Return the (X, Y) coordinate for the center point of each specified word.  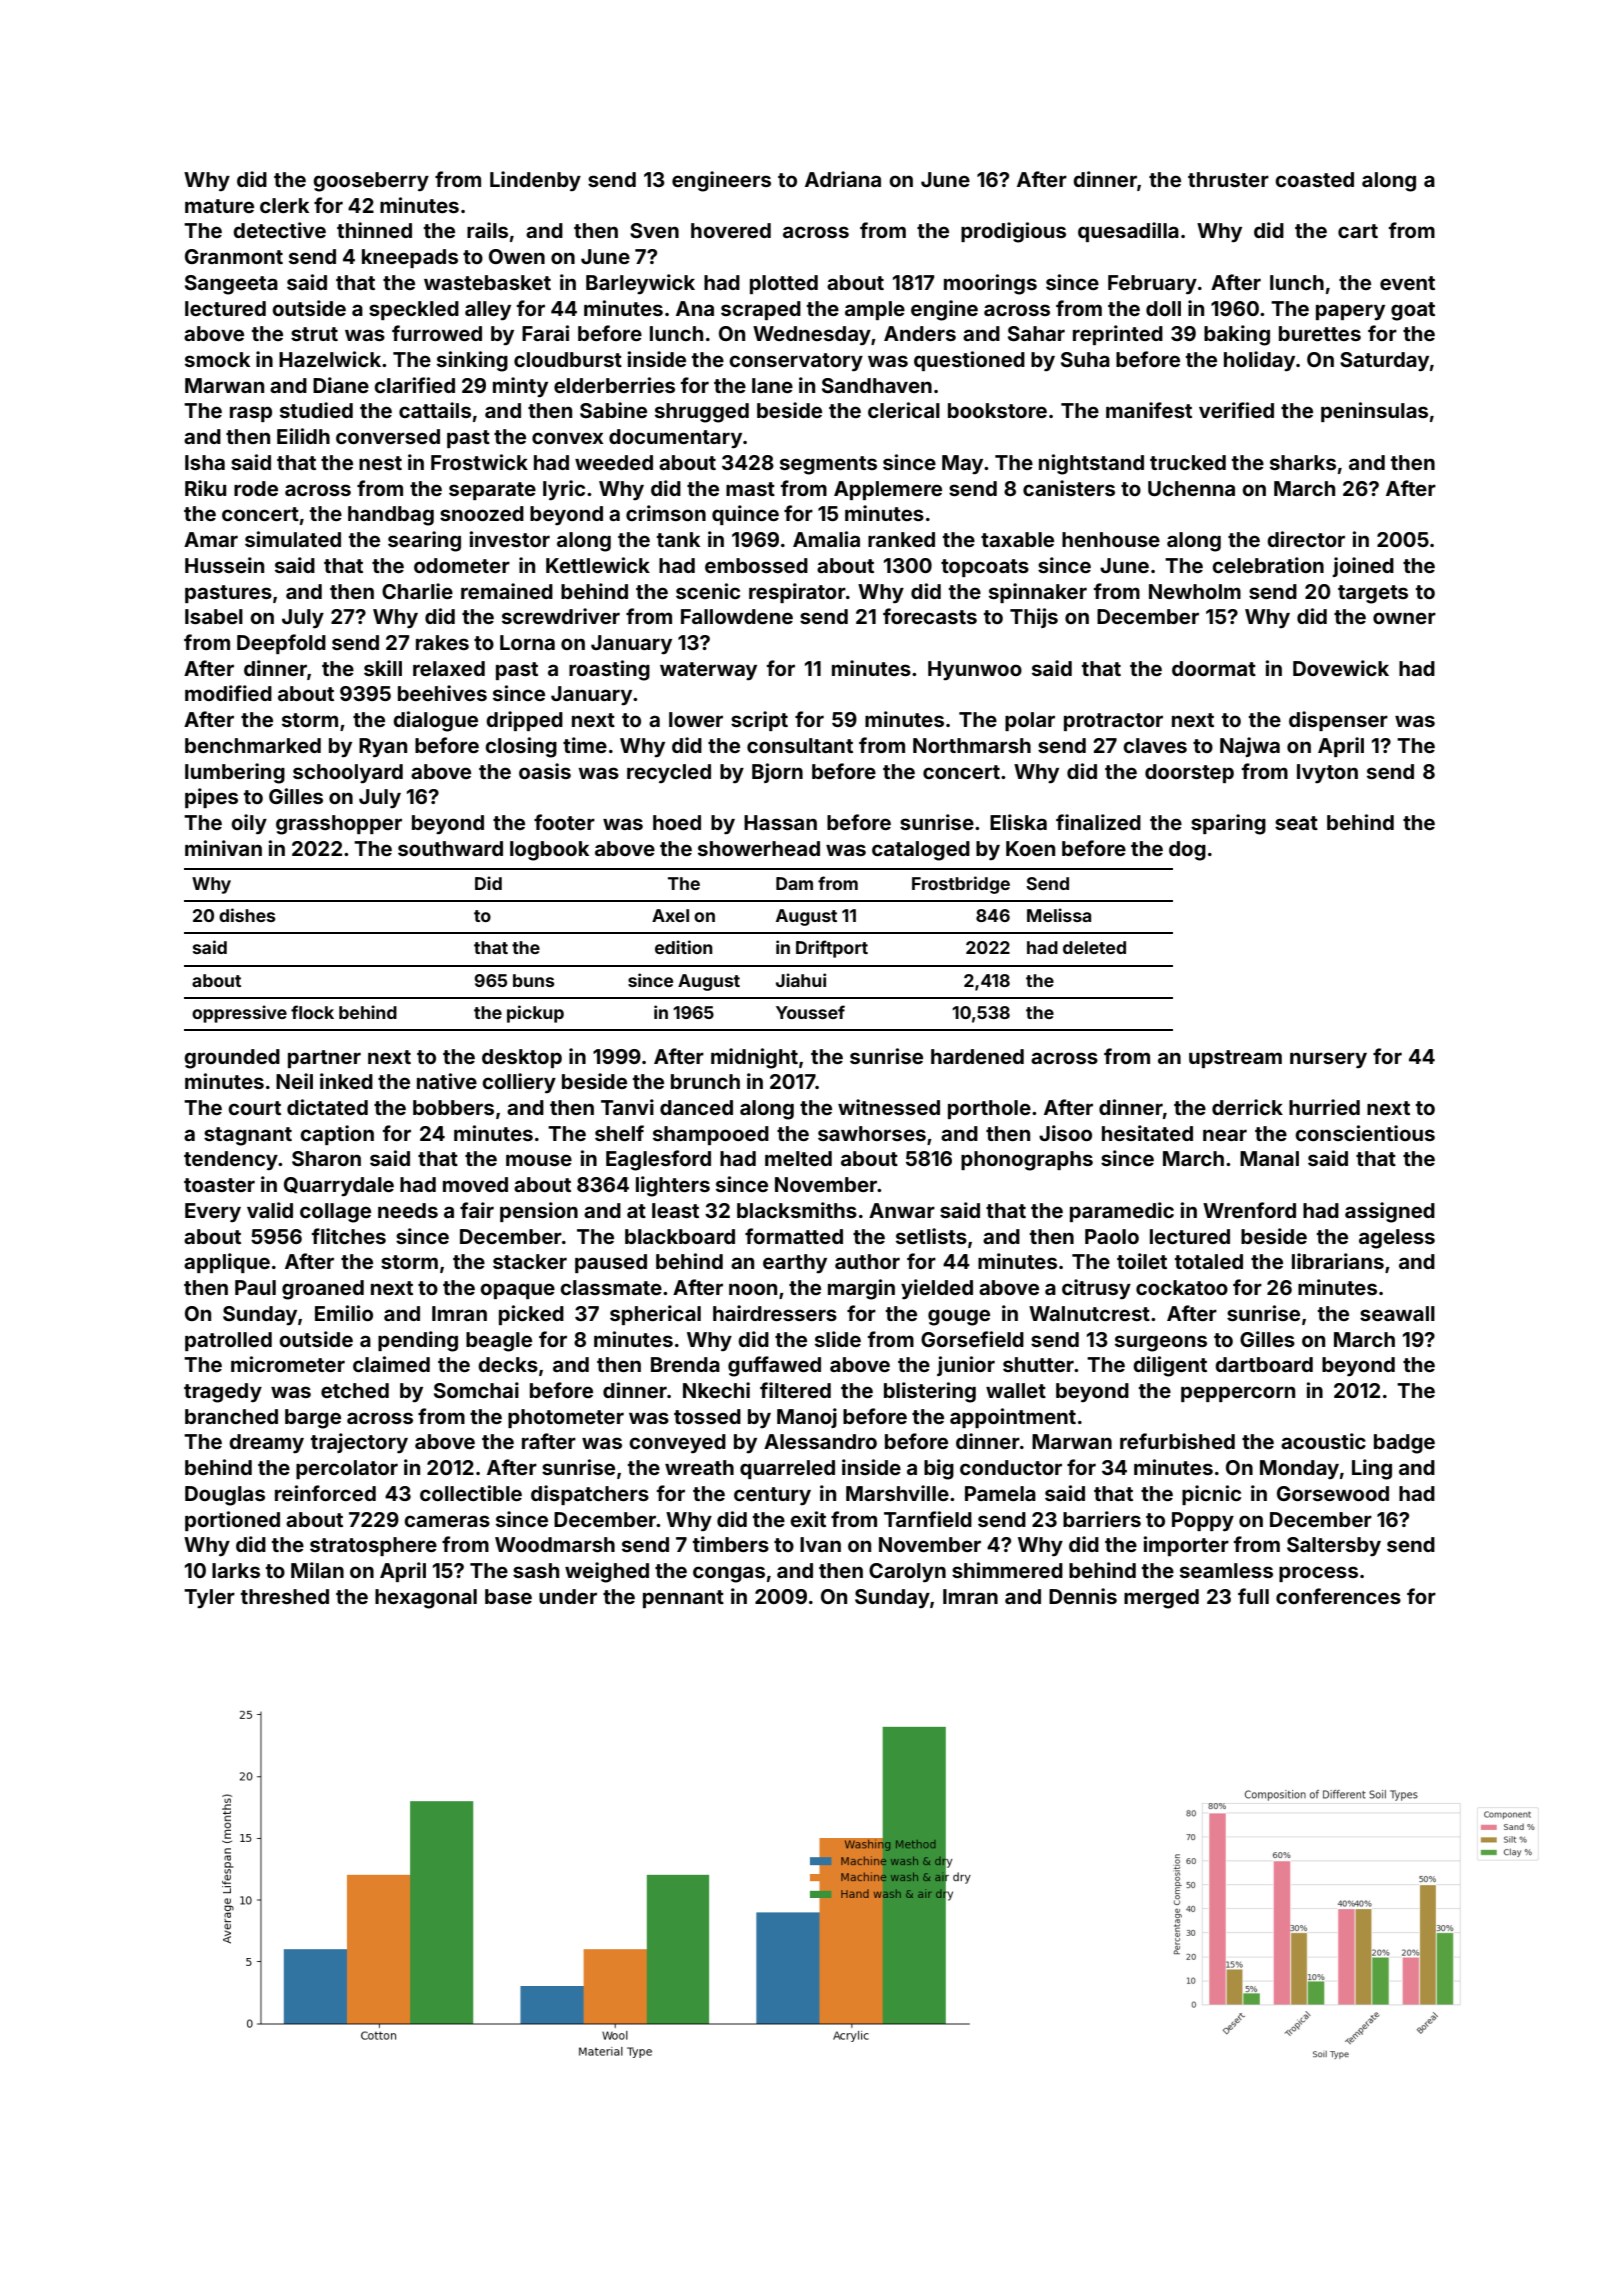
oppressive (239, 1014)
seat (1296, 823)
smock (217, 359)
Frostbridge (961, 885)
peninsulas (1374, 412)
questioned (969, 361)
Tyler (209, 1599)
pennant (683, 1599)
